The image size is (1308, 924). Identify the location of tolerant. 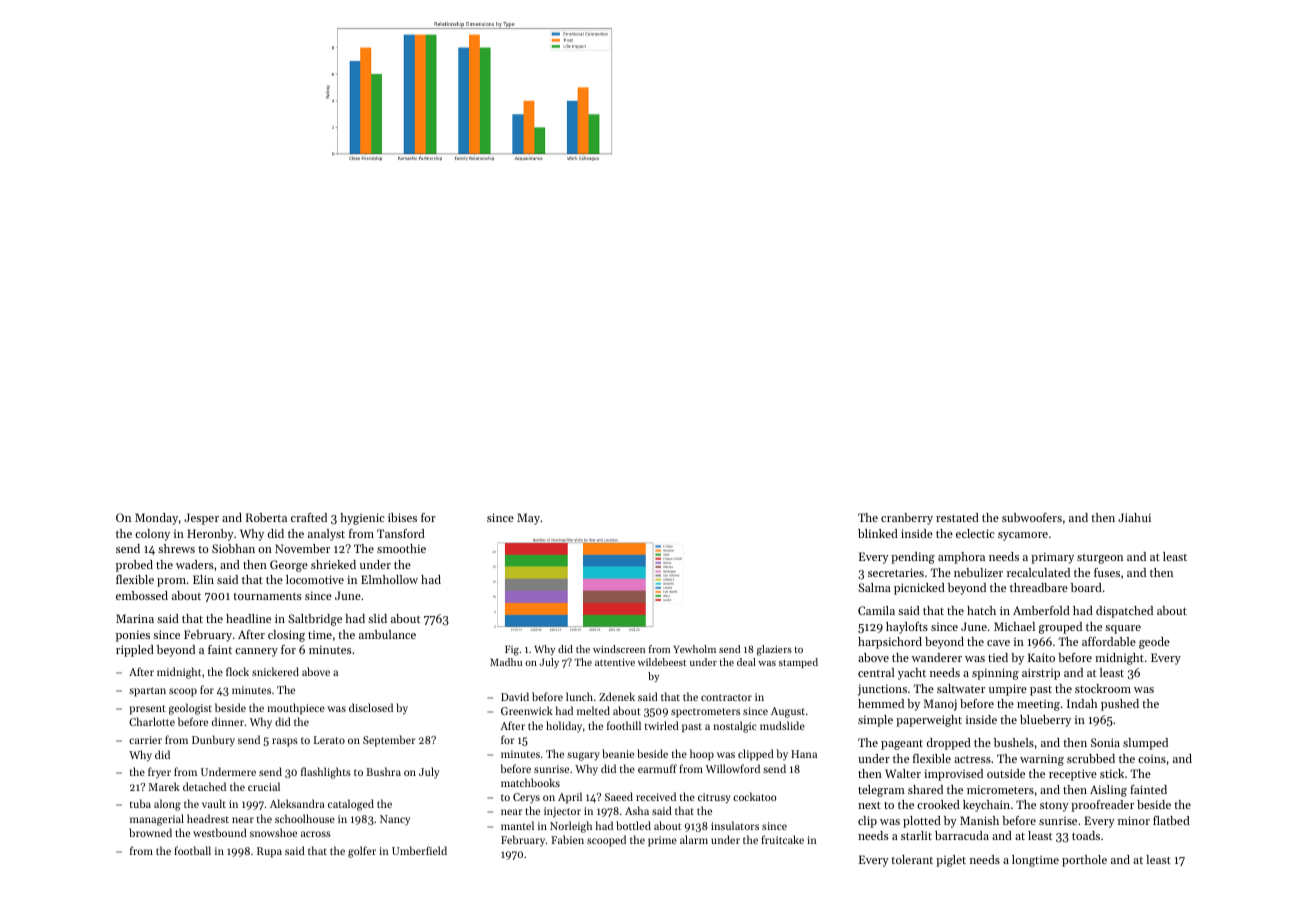
(912, 859).
